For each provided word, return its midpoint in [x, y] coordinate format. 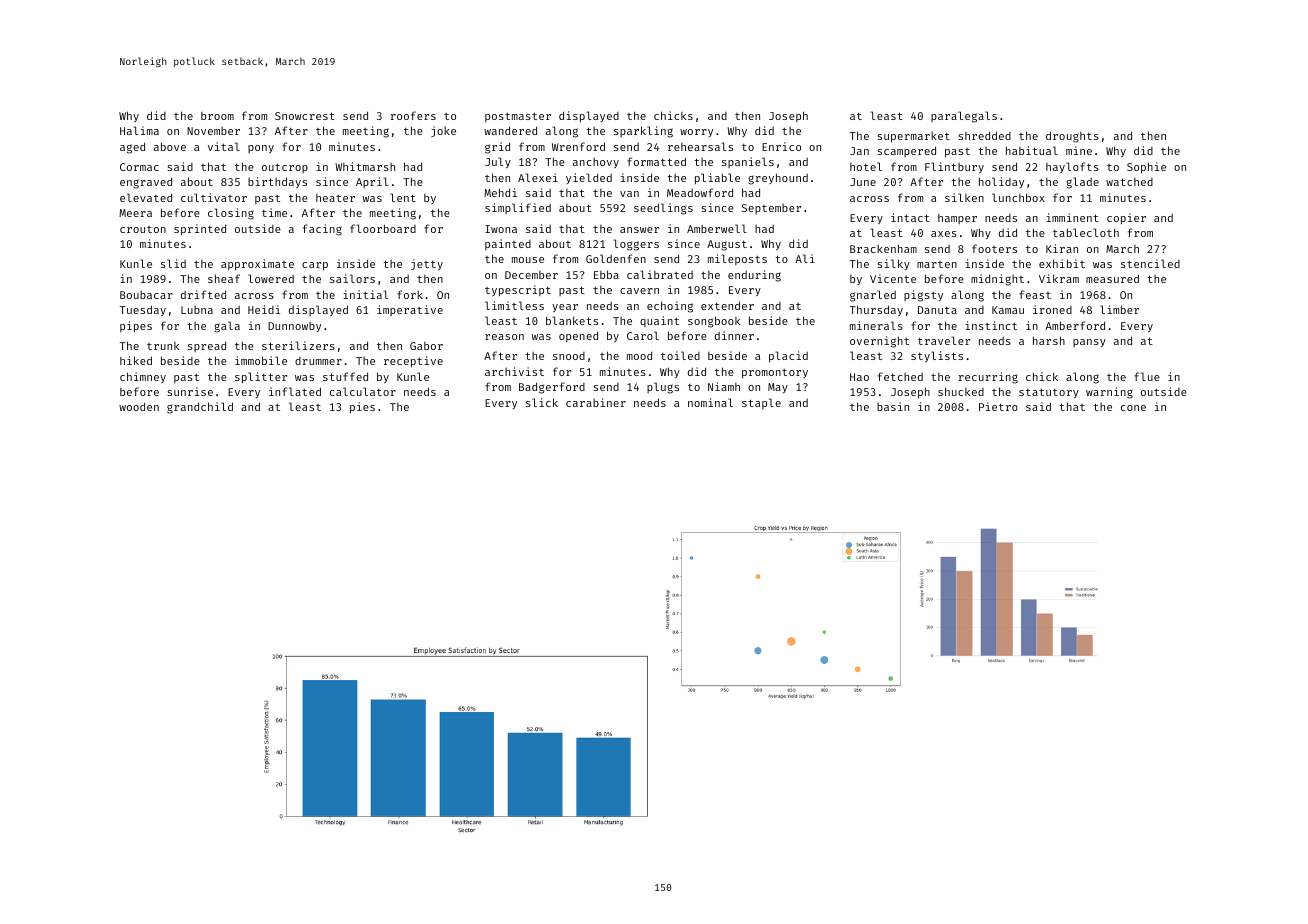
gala [227, 327]
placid [788, 357]
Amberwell [717, 228]
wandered [510, 130]
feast [1035, 294]
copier [1126, 219]
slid [173, 263]
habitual [1032, 150]
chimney [143, 378]
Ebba [606, 274]
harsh [1049, 340]
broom [217, 116]
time [274, 212]
